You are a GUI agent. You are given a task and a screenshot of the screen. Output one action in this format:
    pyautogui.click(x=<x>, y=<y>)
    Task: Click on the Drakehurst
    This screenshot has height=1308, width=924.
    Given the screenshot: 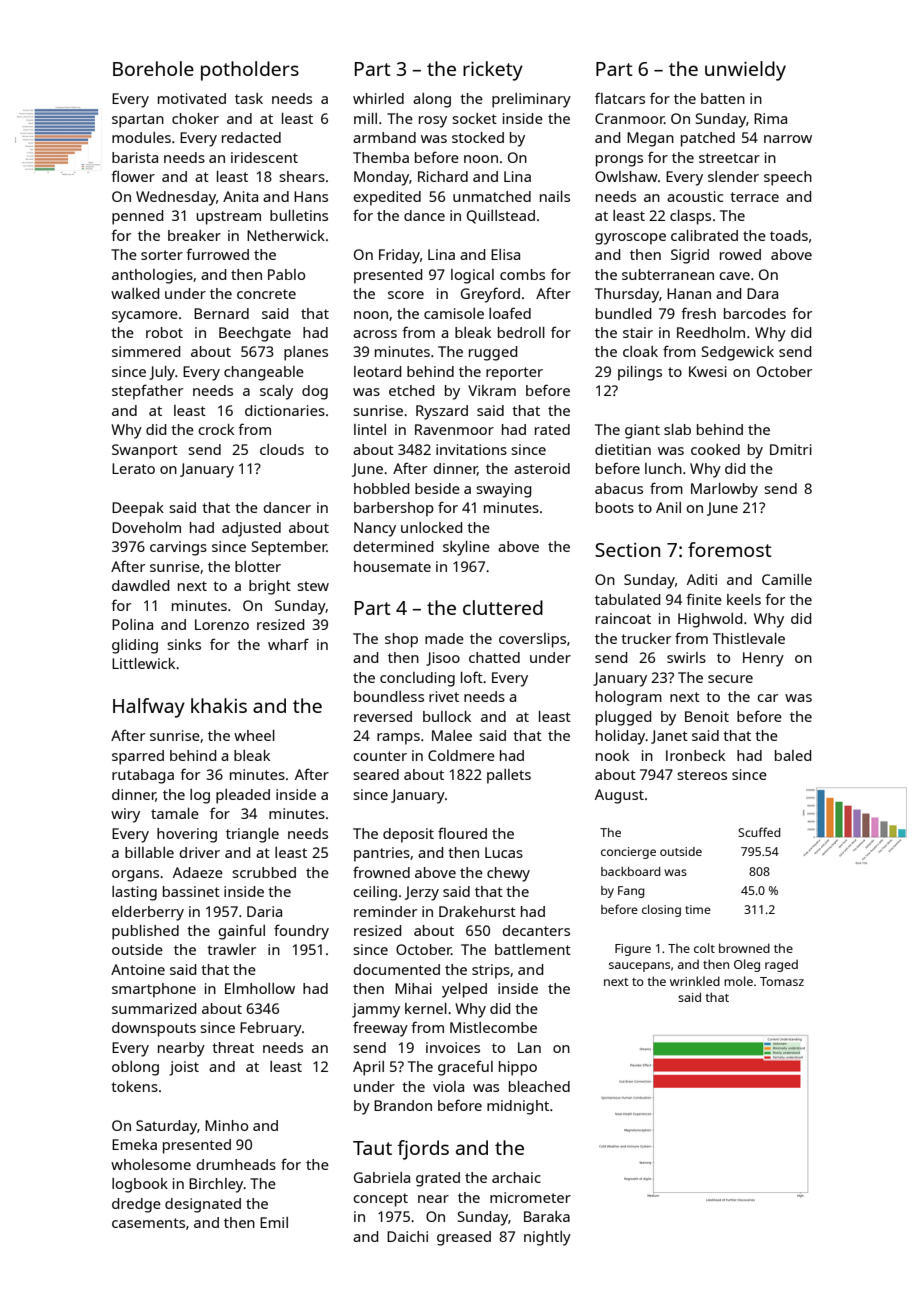 What is the action you would take?
    pyautogui.click(x=477, y=911)
